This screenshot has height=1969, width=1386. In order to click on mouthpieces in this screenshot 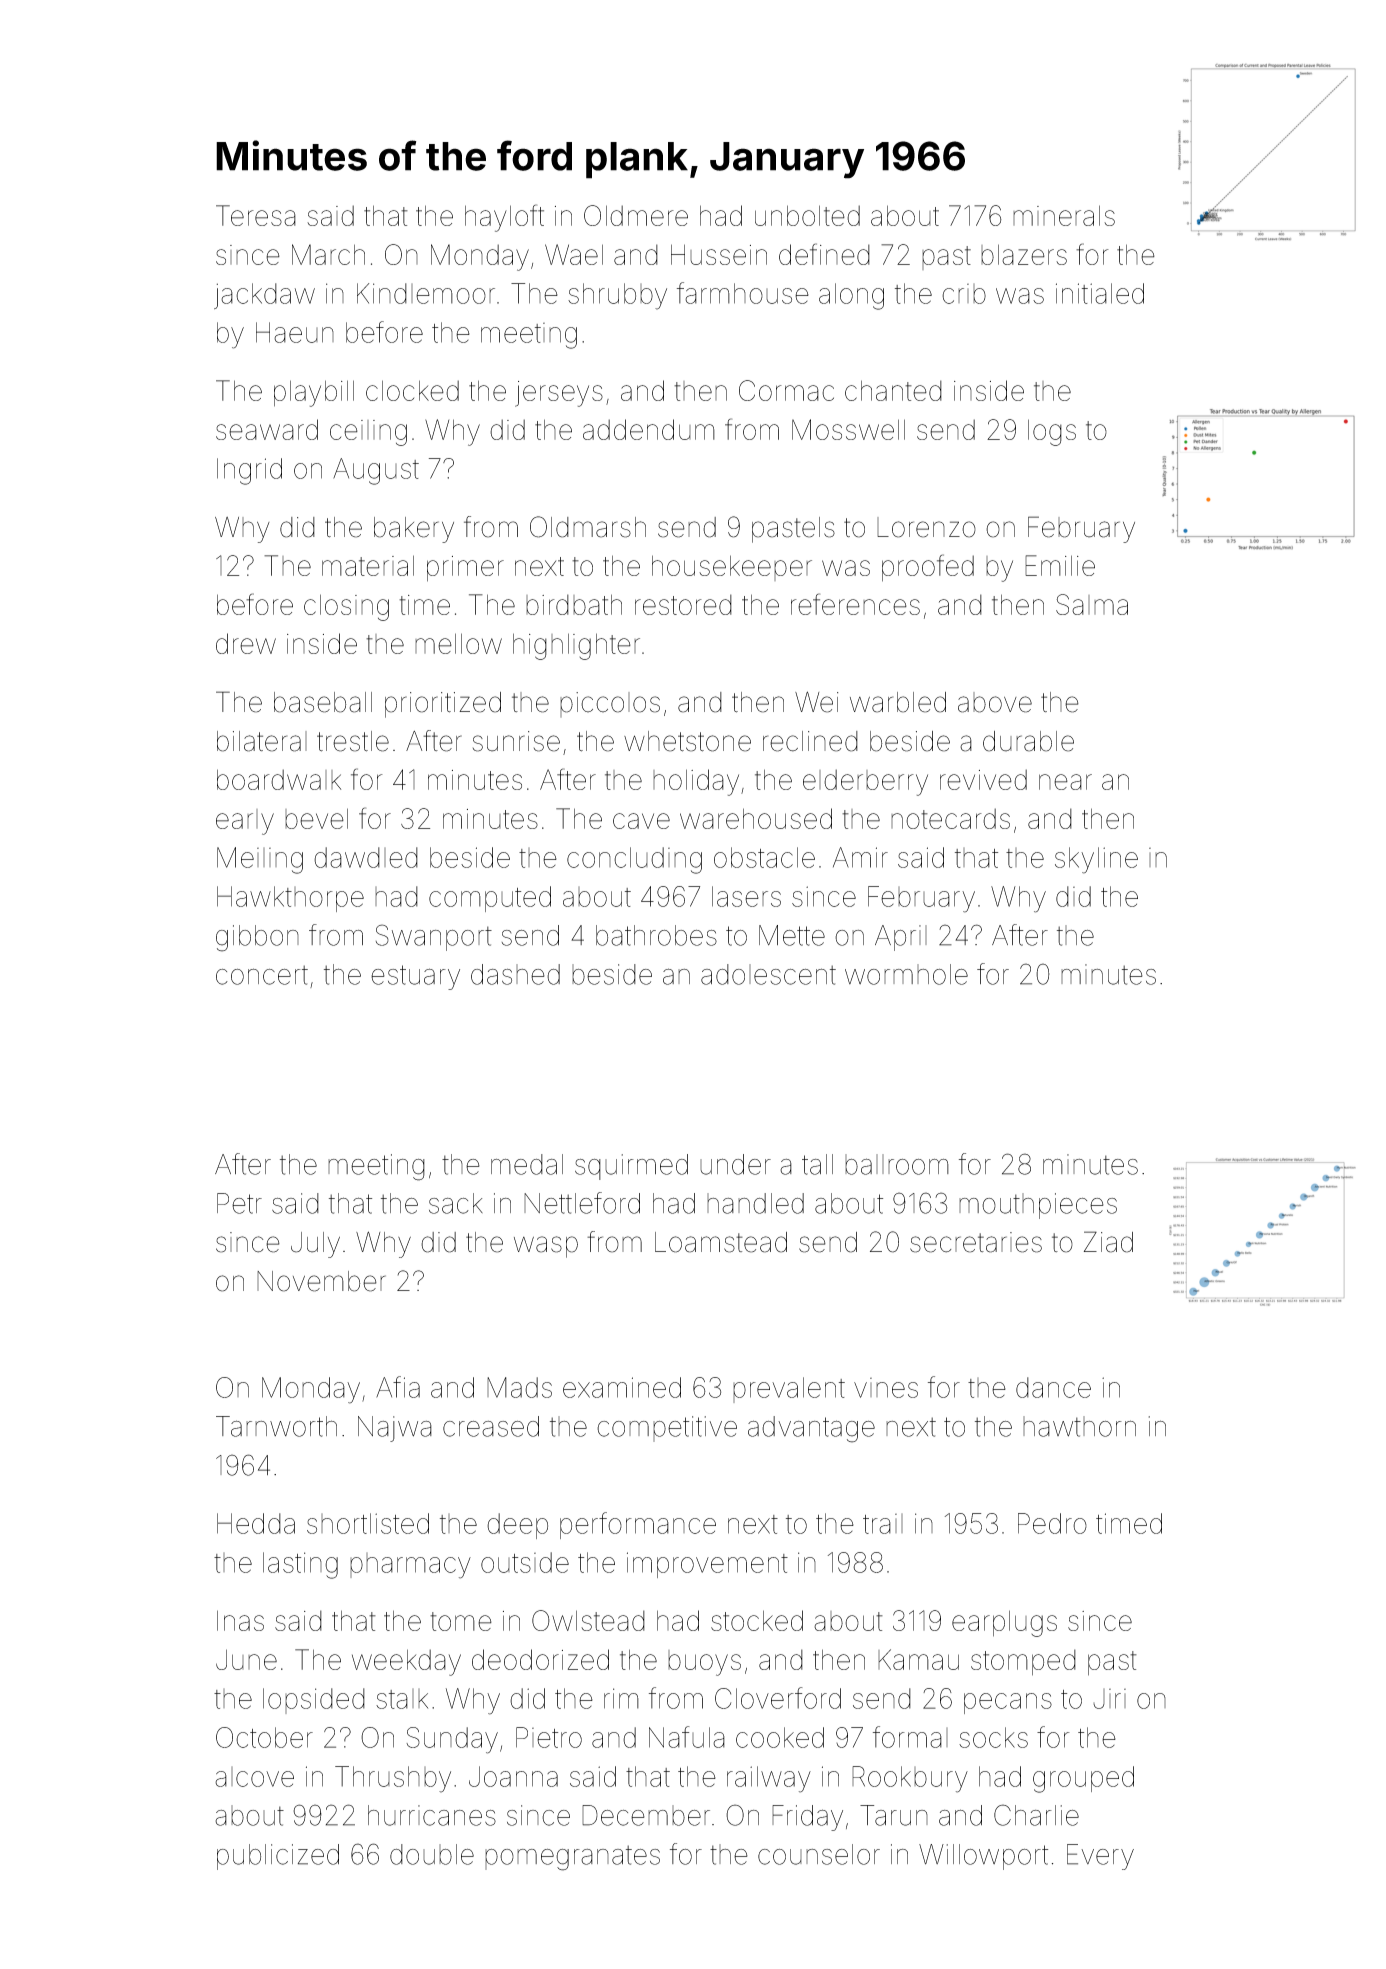, I will do `click(1038, 1206)`.
